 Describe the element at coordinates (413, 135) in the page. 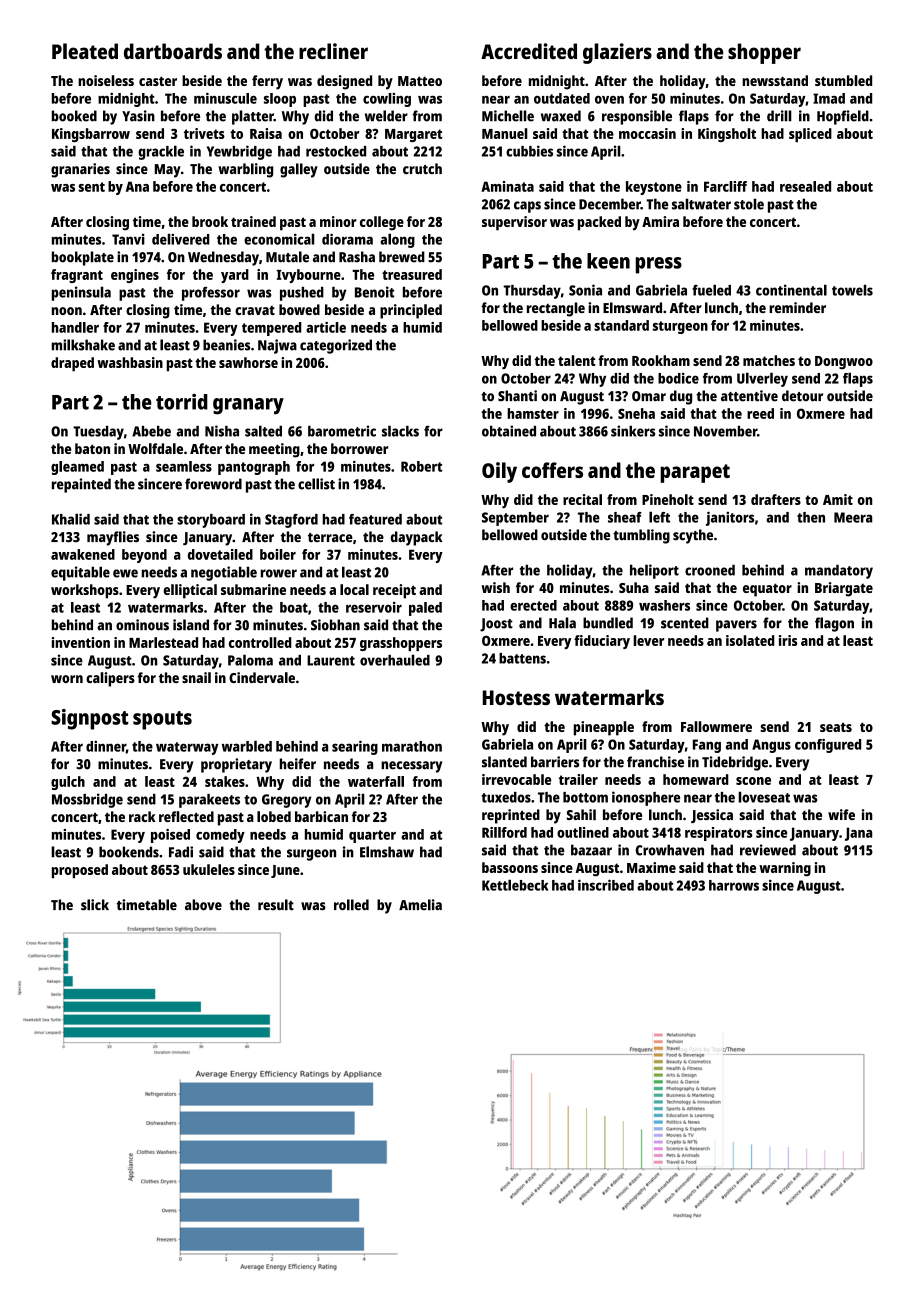

I see `Margaret` at that location.
